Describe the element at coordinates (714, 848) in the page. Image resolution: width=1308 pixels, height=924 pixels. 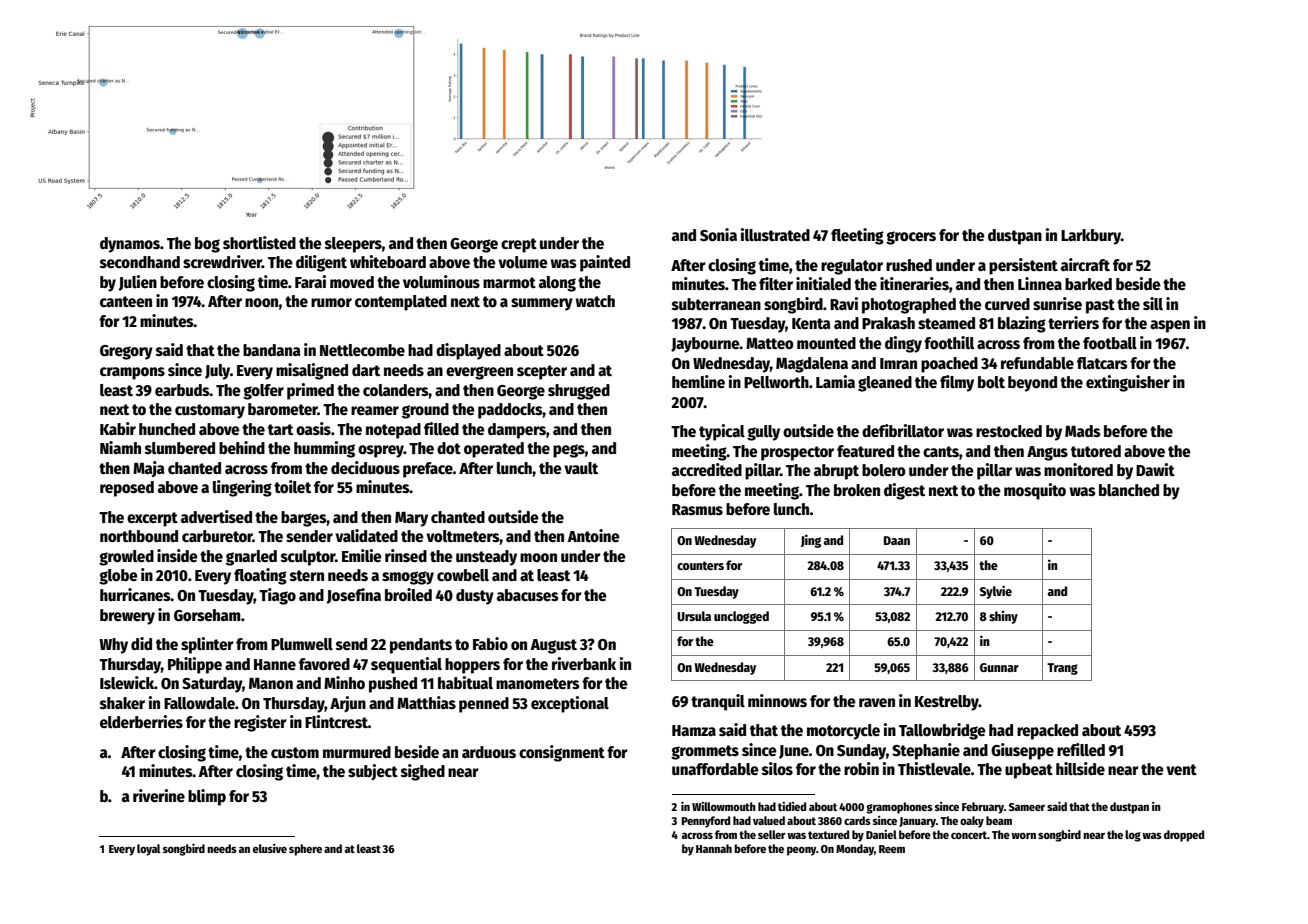
I see `Hannah` at that location.
